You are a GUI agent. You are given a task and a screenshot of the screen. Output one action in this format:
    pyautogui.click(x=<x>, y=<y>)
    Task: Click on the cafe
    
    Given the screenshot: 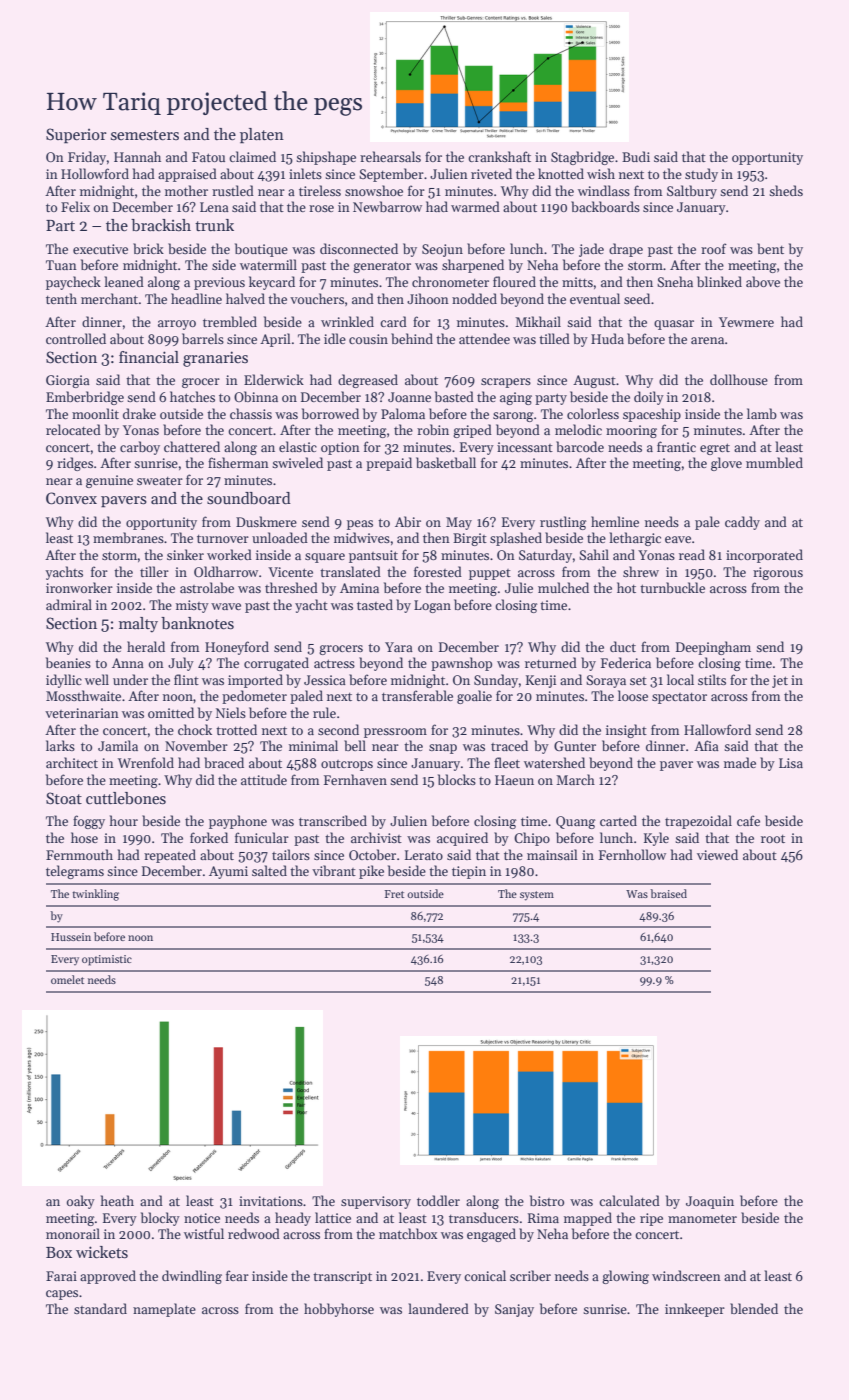 What is the action you would take?
    pyautogui.click(x=748, y=820)
